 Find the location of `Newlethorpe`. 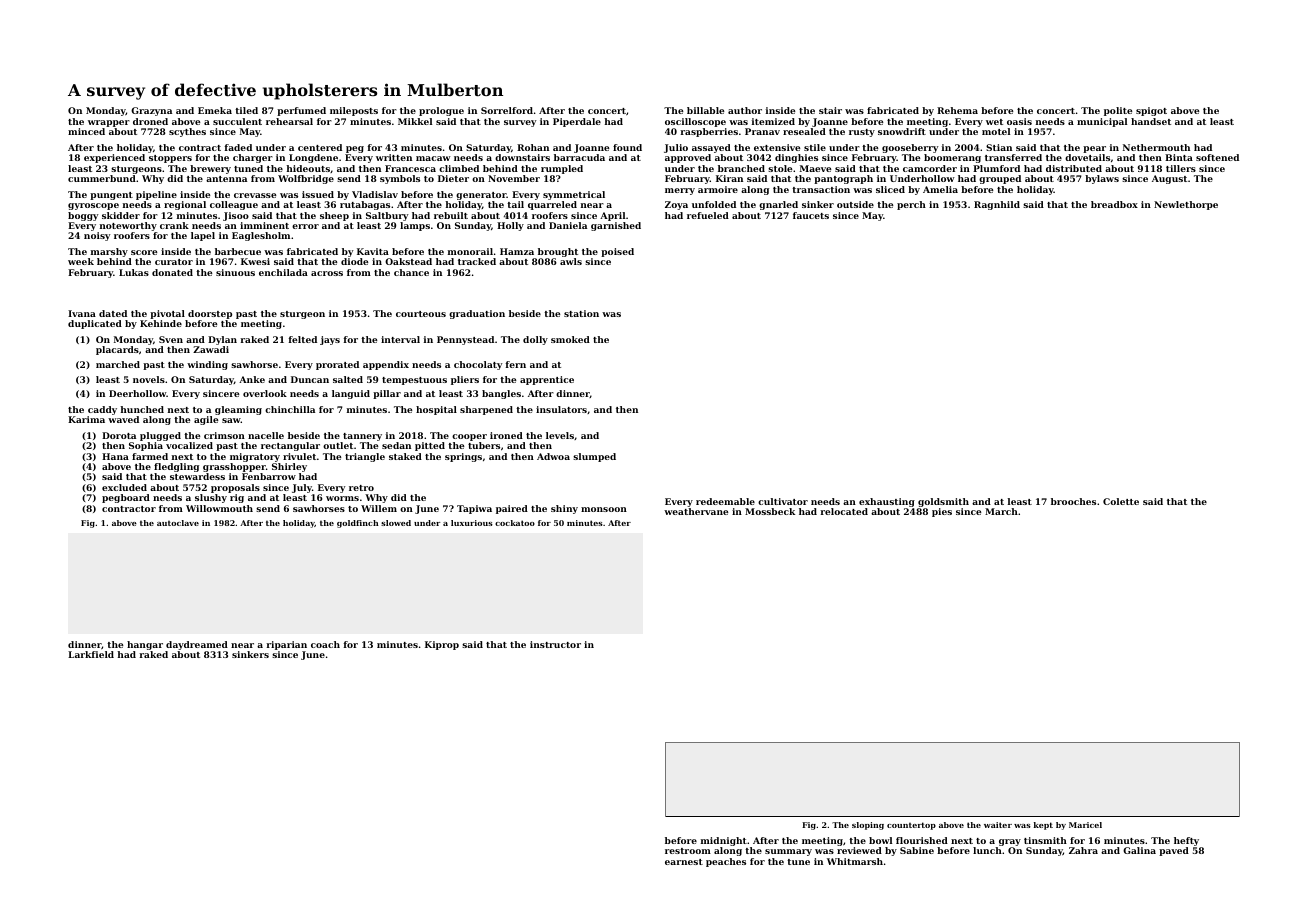

Newlethorpe is located at coordinates (1186, 205).
